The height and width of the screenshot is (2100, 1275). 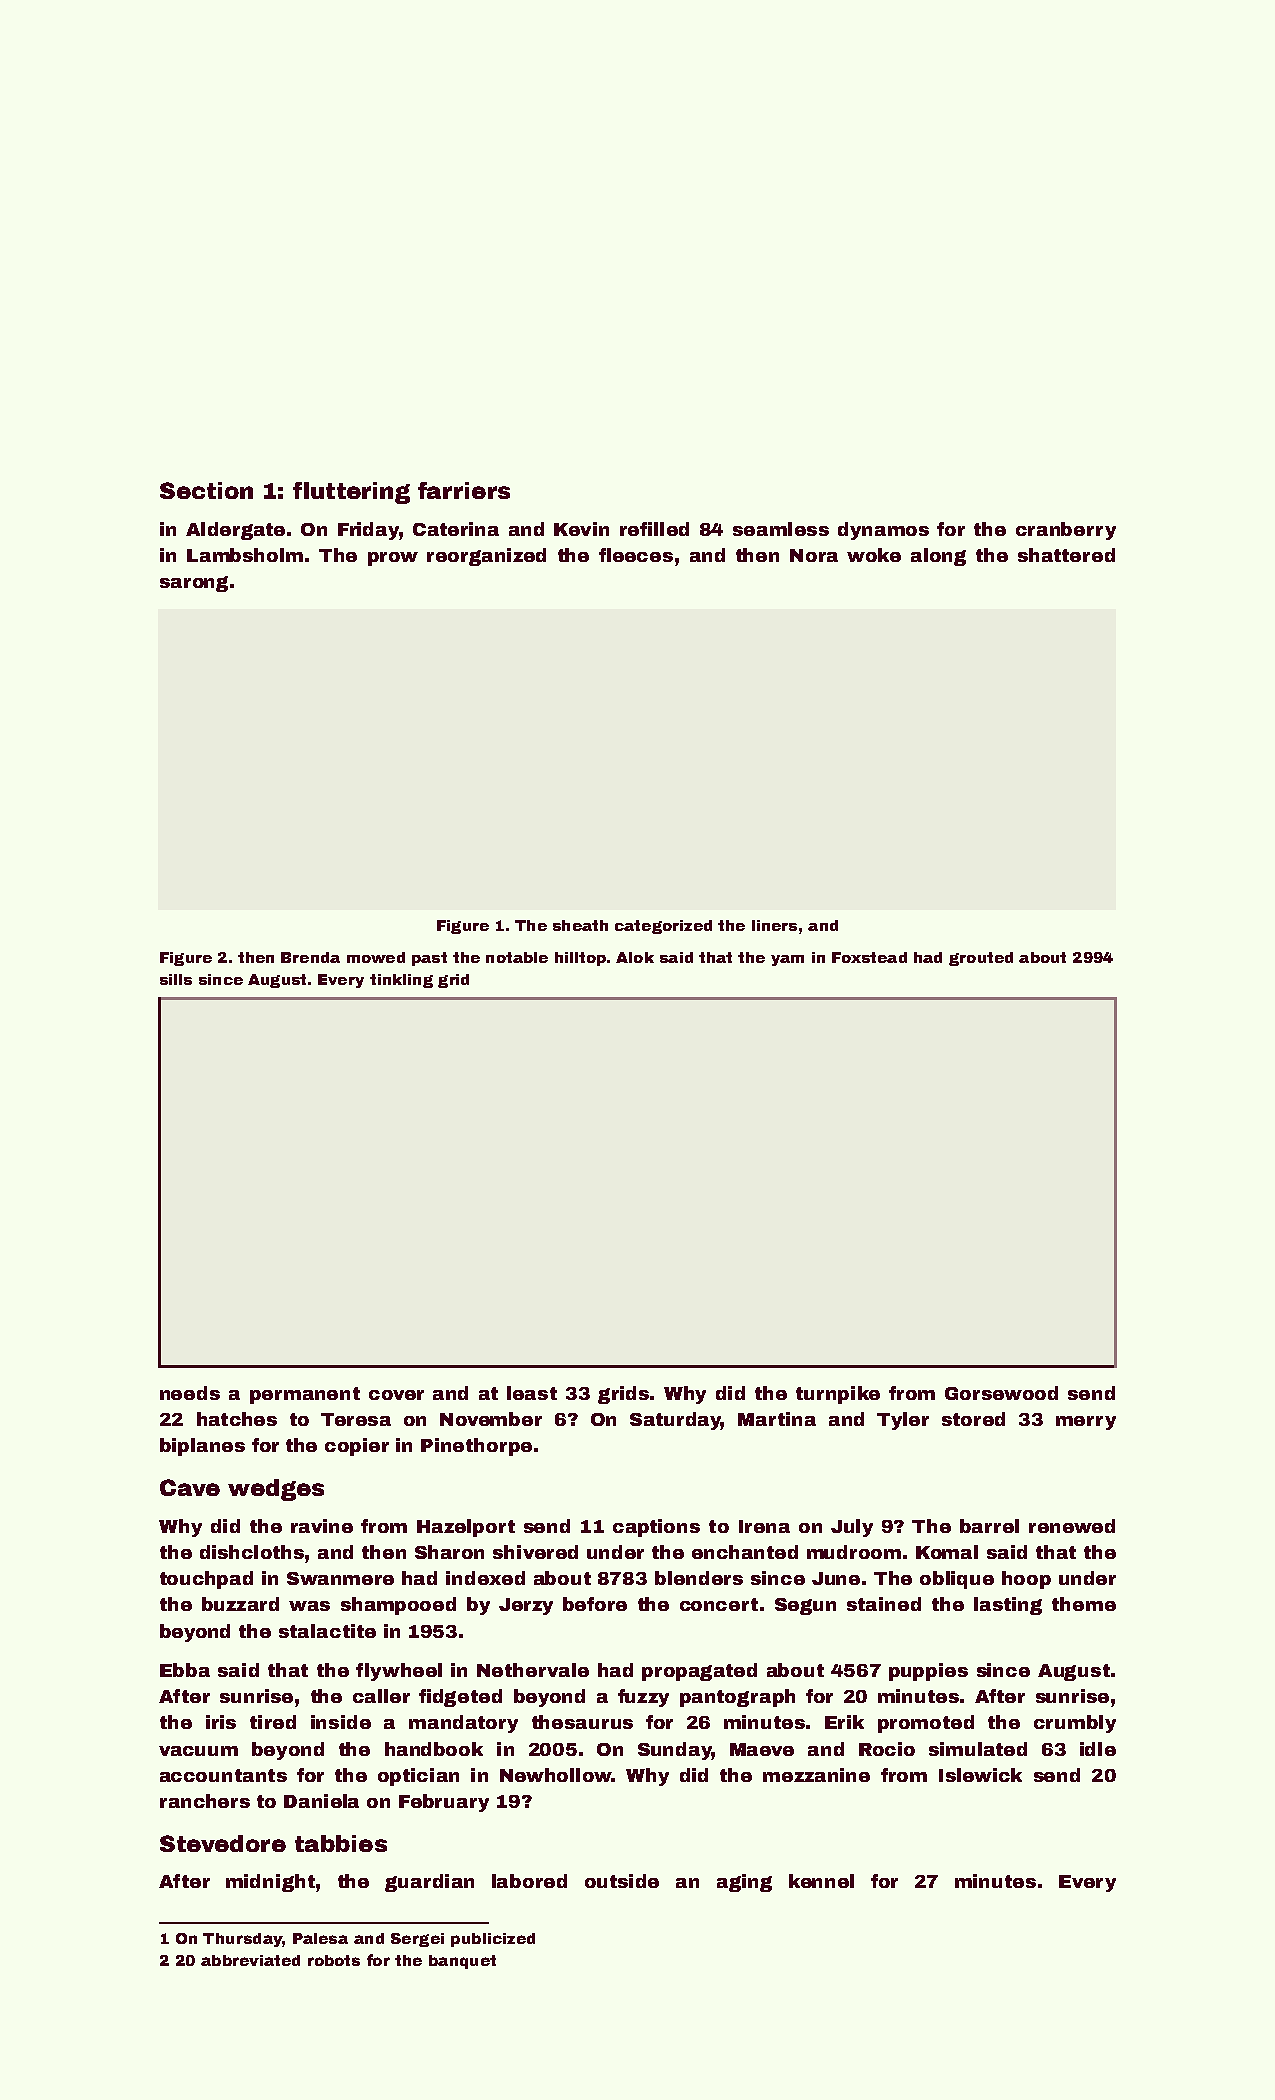 What do you see at coordinates (774, 925) in the screenshot?
I see `liners` at bounding box center [774, 925].
